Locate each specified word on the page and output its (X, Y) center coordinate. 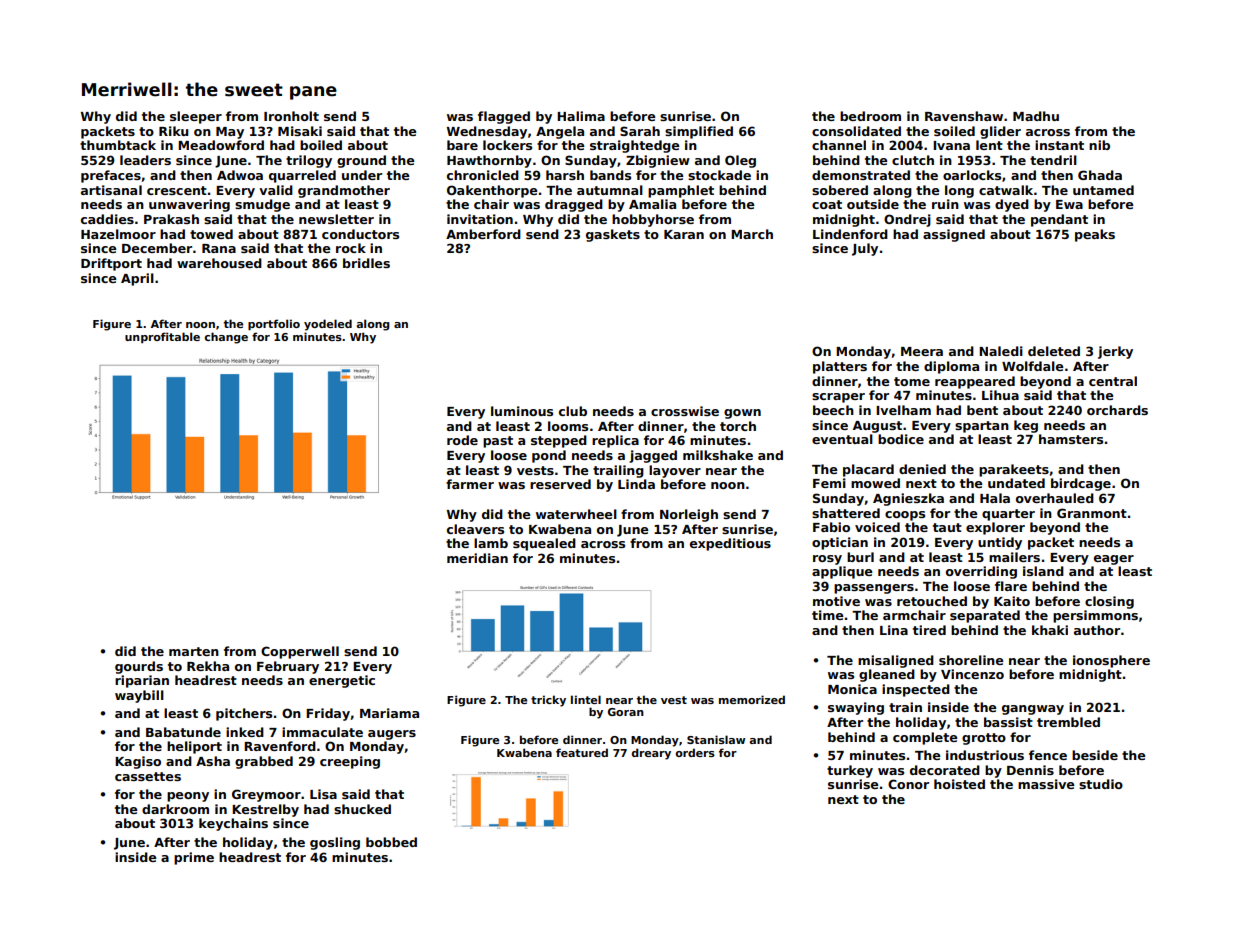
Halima (581, 116)
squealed (544, 544)
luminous (522, 411)
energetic (342, 681)
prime (194, 858)
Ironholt (291, 116)
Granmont (1092, 513)
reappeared (975, 382)
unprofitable (162, 337)
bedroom (870, 116)
